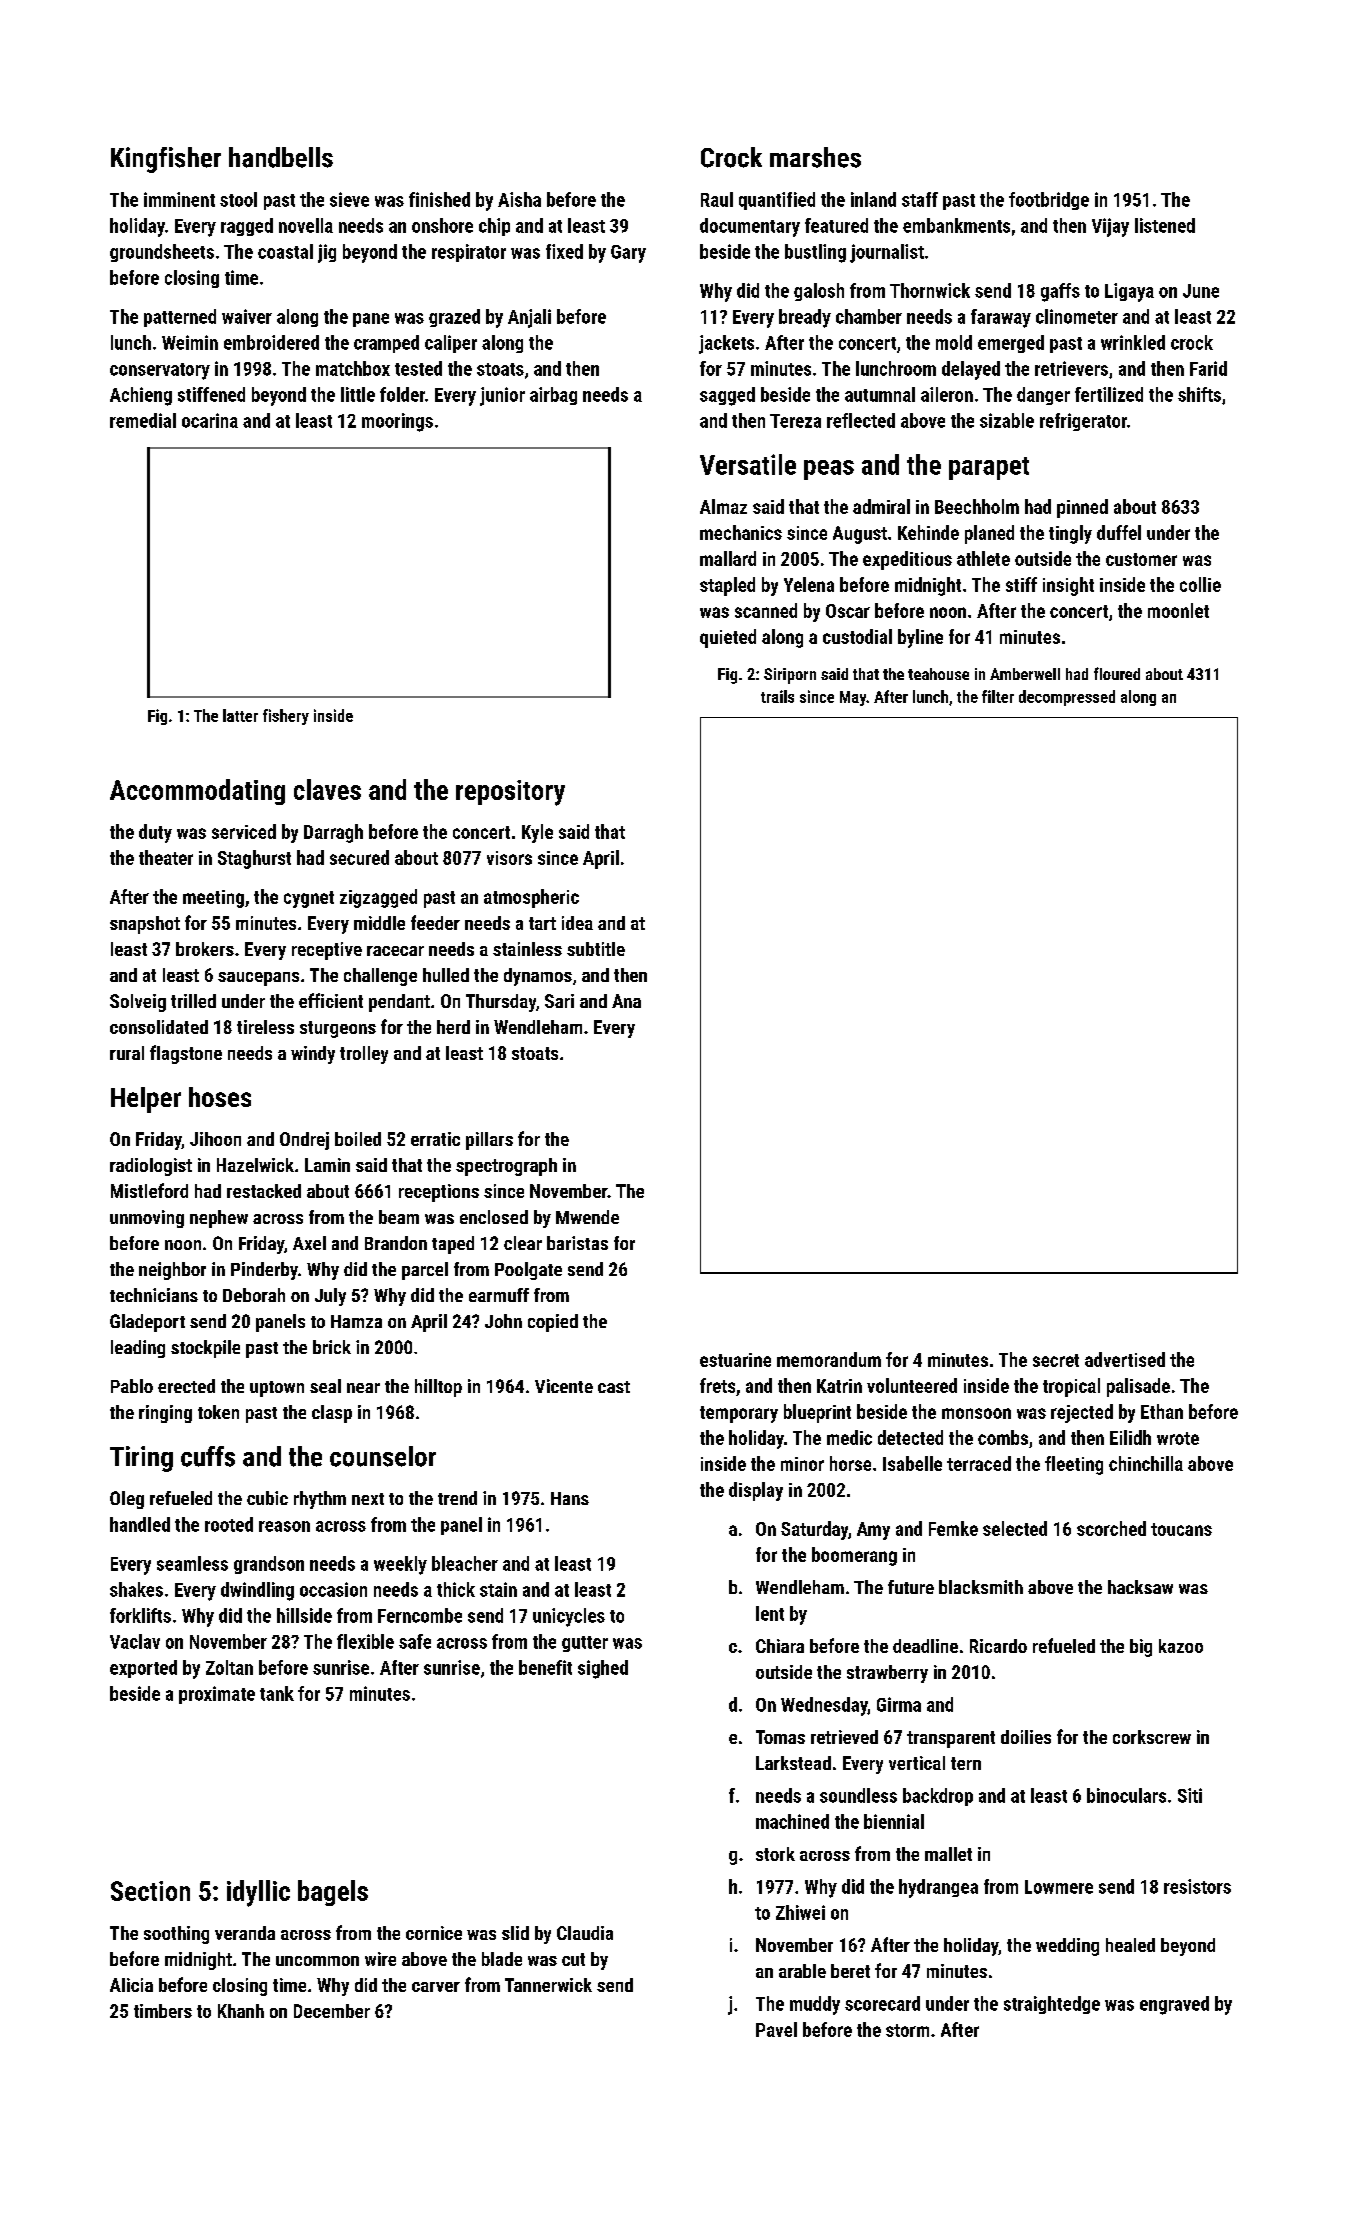 Image resolution: width=1348 pixels, height=2220 pixels. Describe the element at coordinates (281, 157) in the screenshot. I see `handbells` at that location.
